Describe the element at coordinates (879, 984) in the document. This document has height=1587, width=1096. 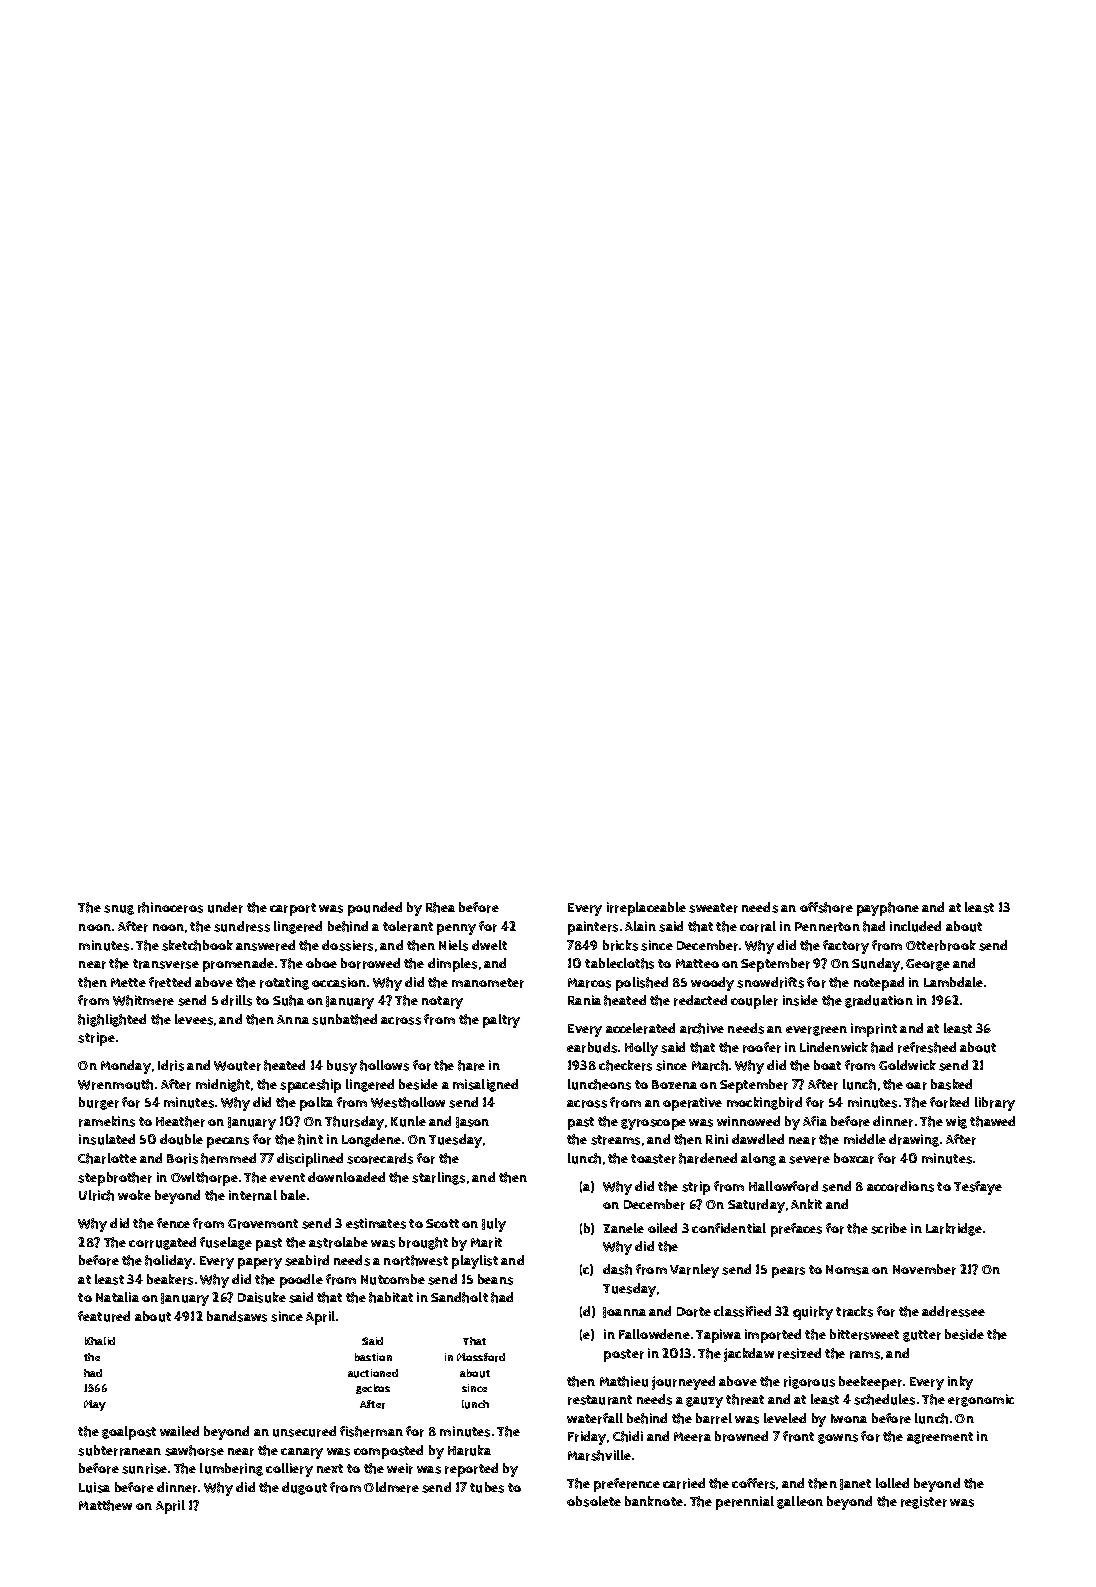
I see `notepad` at that location.
